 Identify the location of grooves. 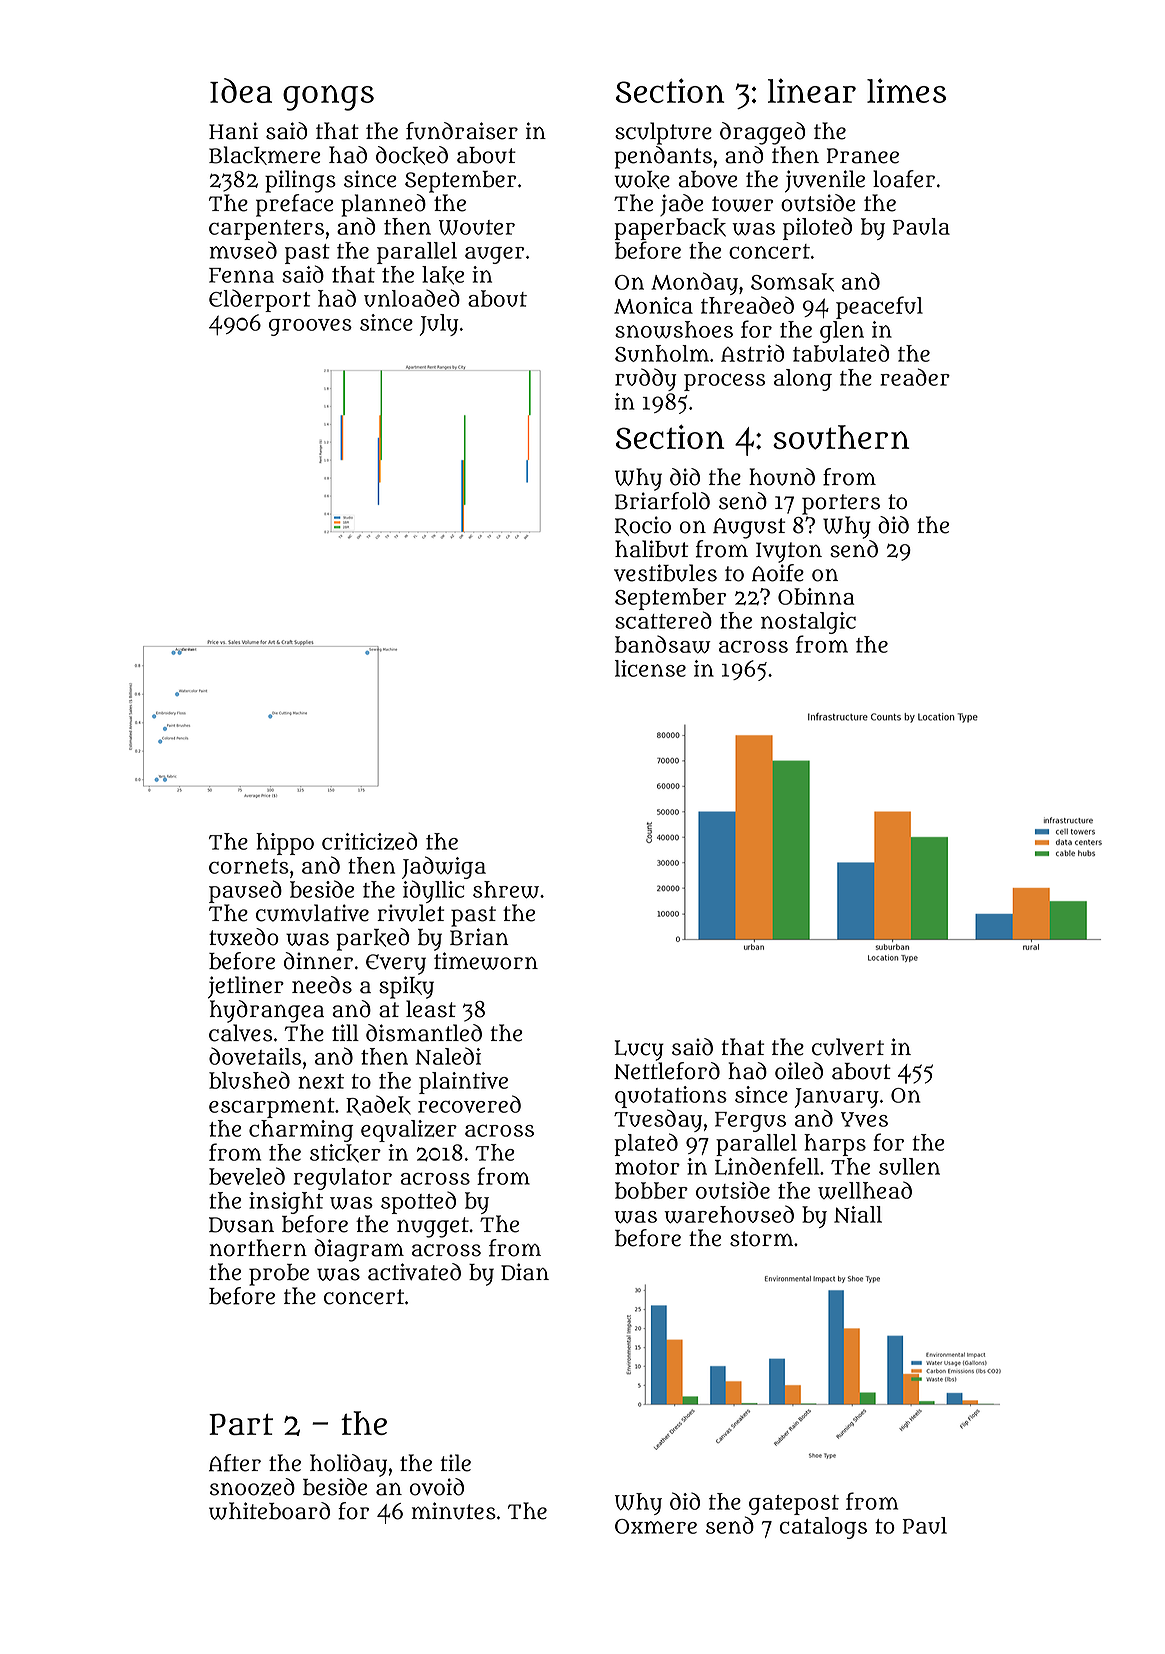
(310, 327).
